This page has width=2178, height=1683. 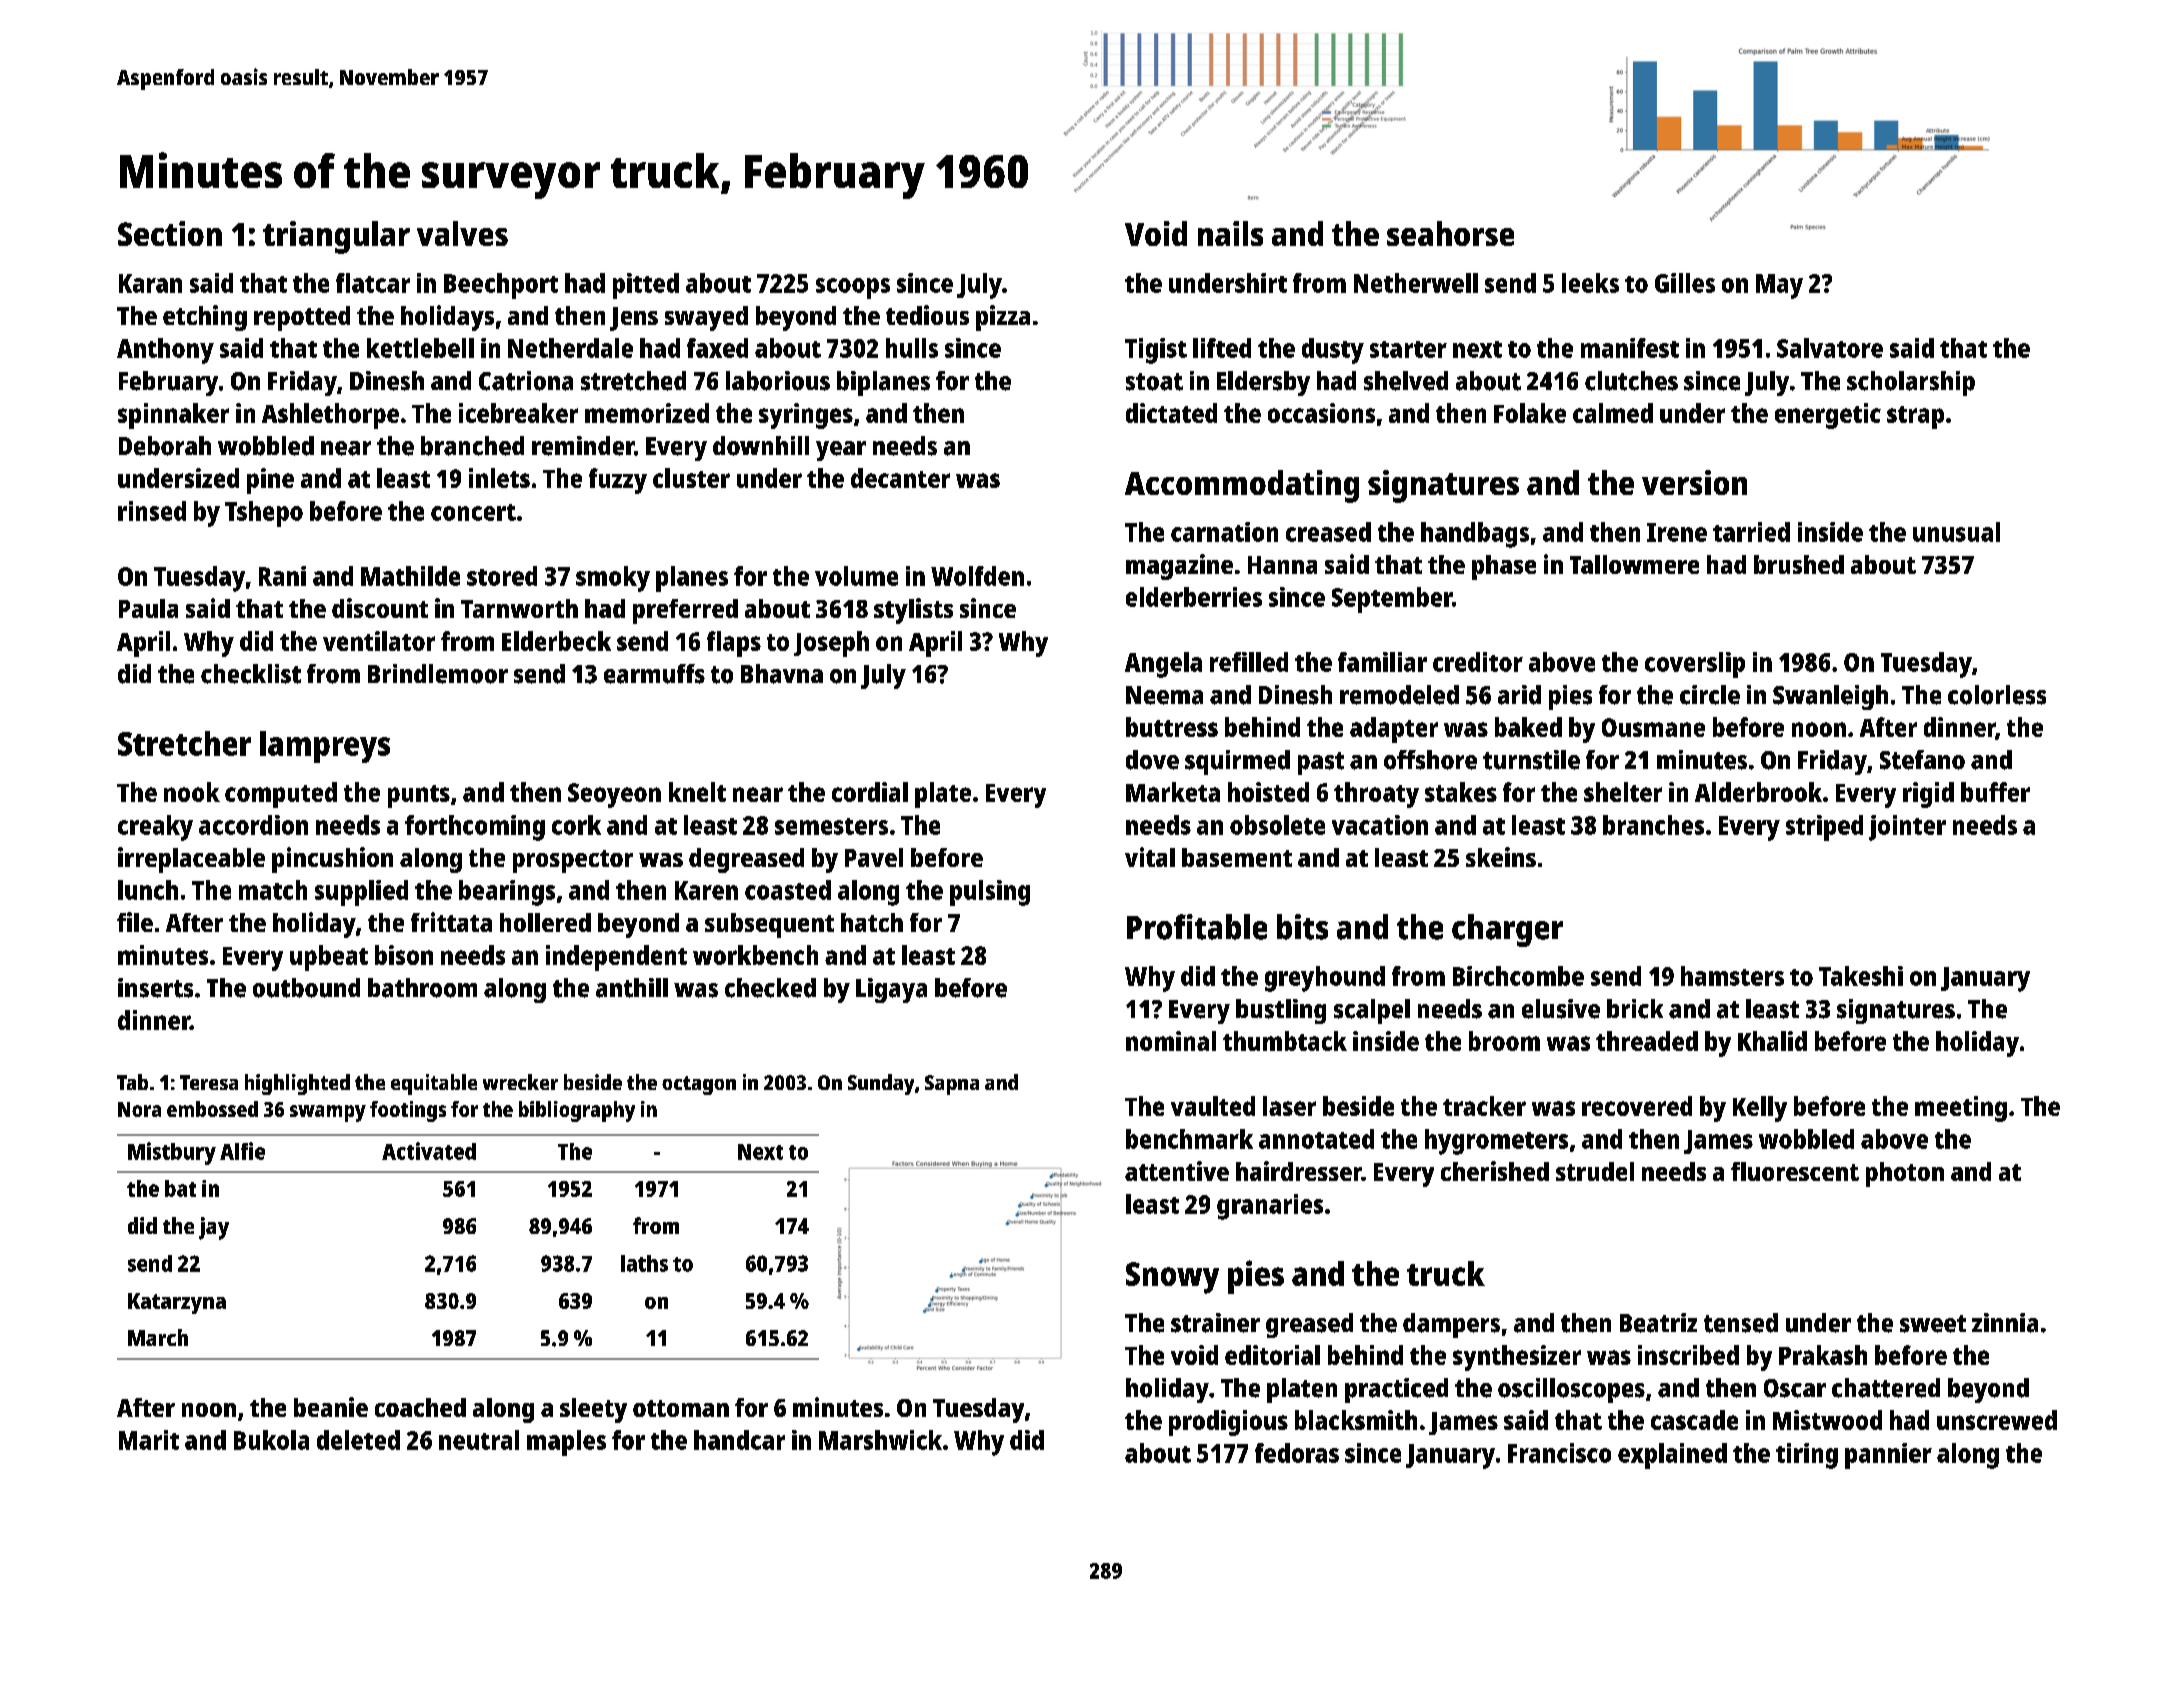 I want to click on inserts, so click(x=155, y=988).
